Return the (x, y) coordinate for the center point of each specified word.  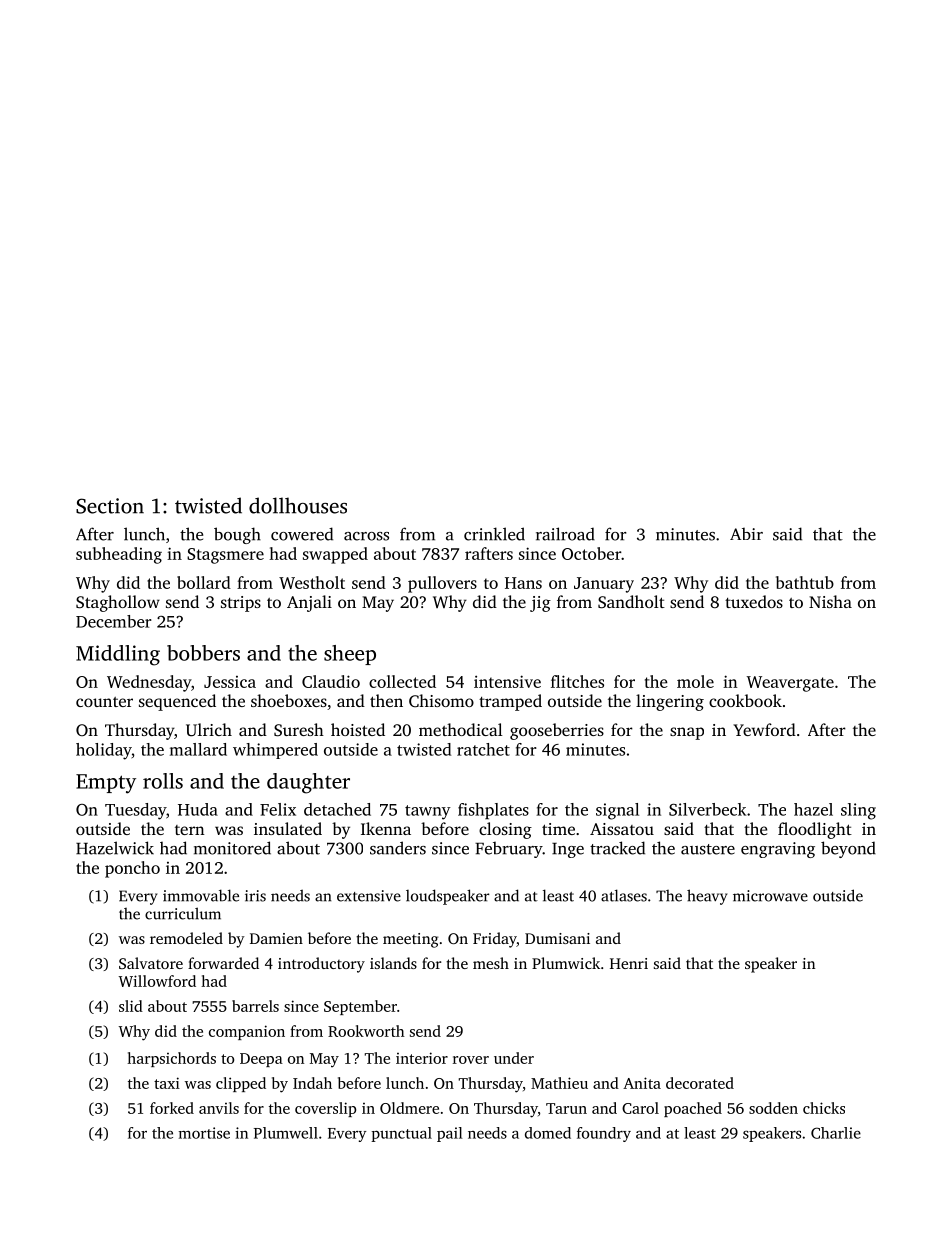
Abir (746, 534)
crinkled (494, 534)
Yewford (764, 729)
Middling (118, 655)
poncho (132, 869)
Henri (629, 963)
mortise (204, 1133)
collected (402, 681)
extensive (369, 896)
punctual (401, 1134)
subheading (119, 555)
